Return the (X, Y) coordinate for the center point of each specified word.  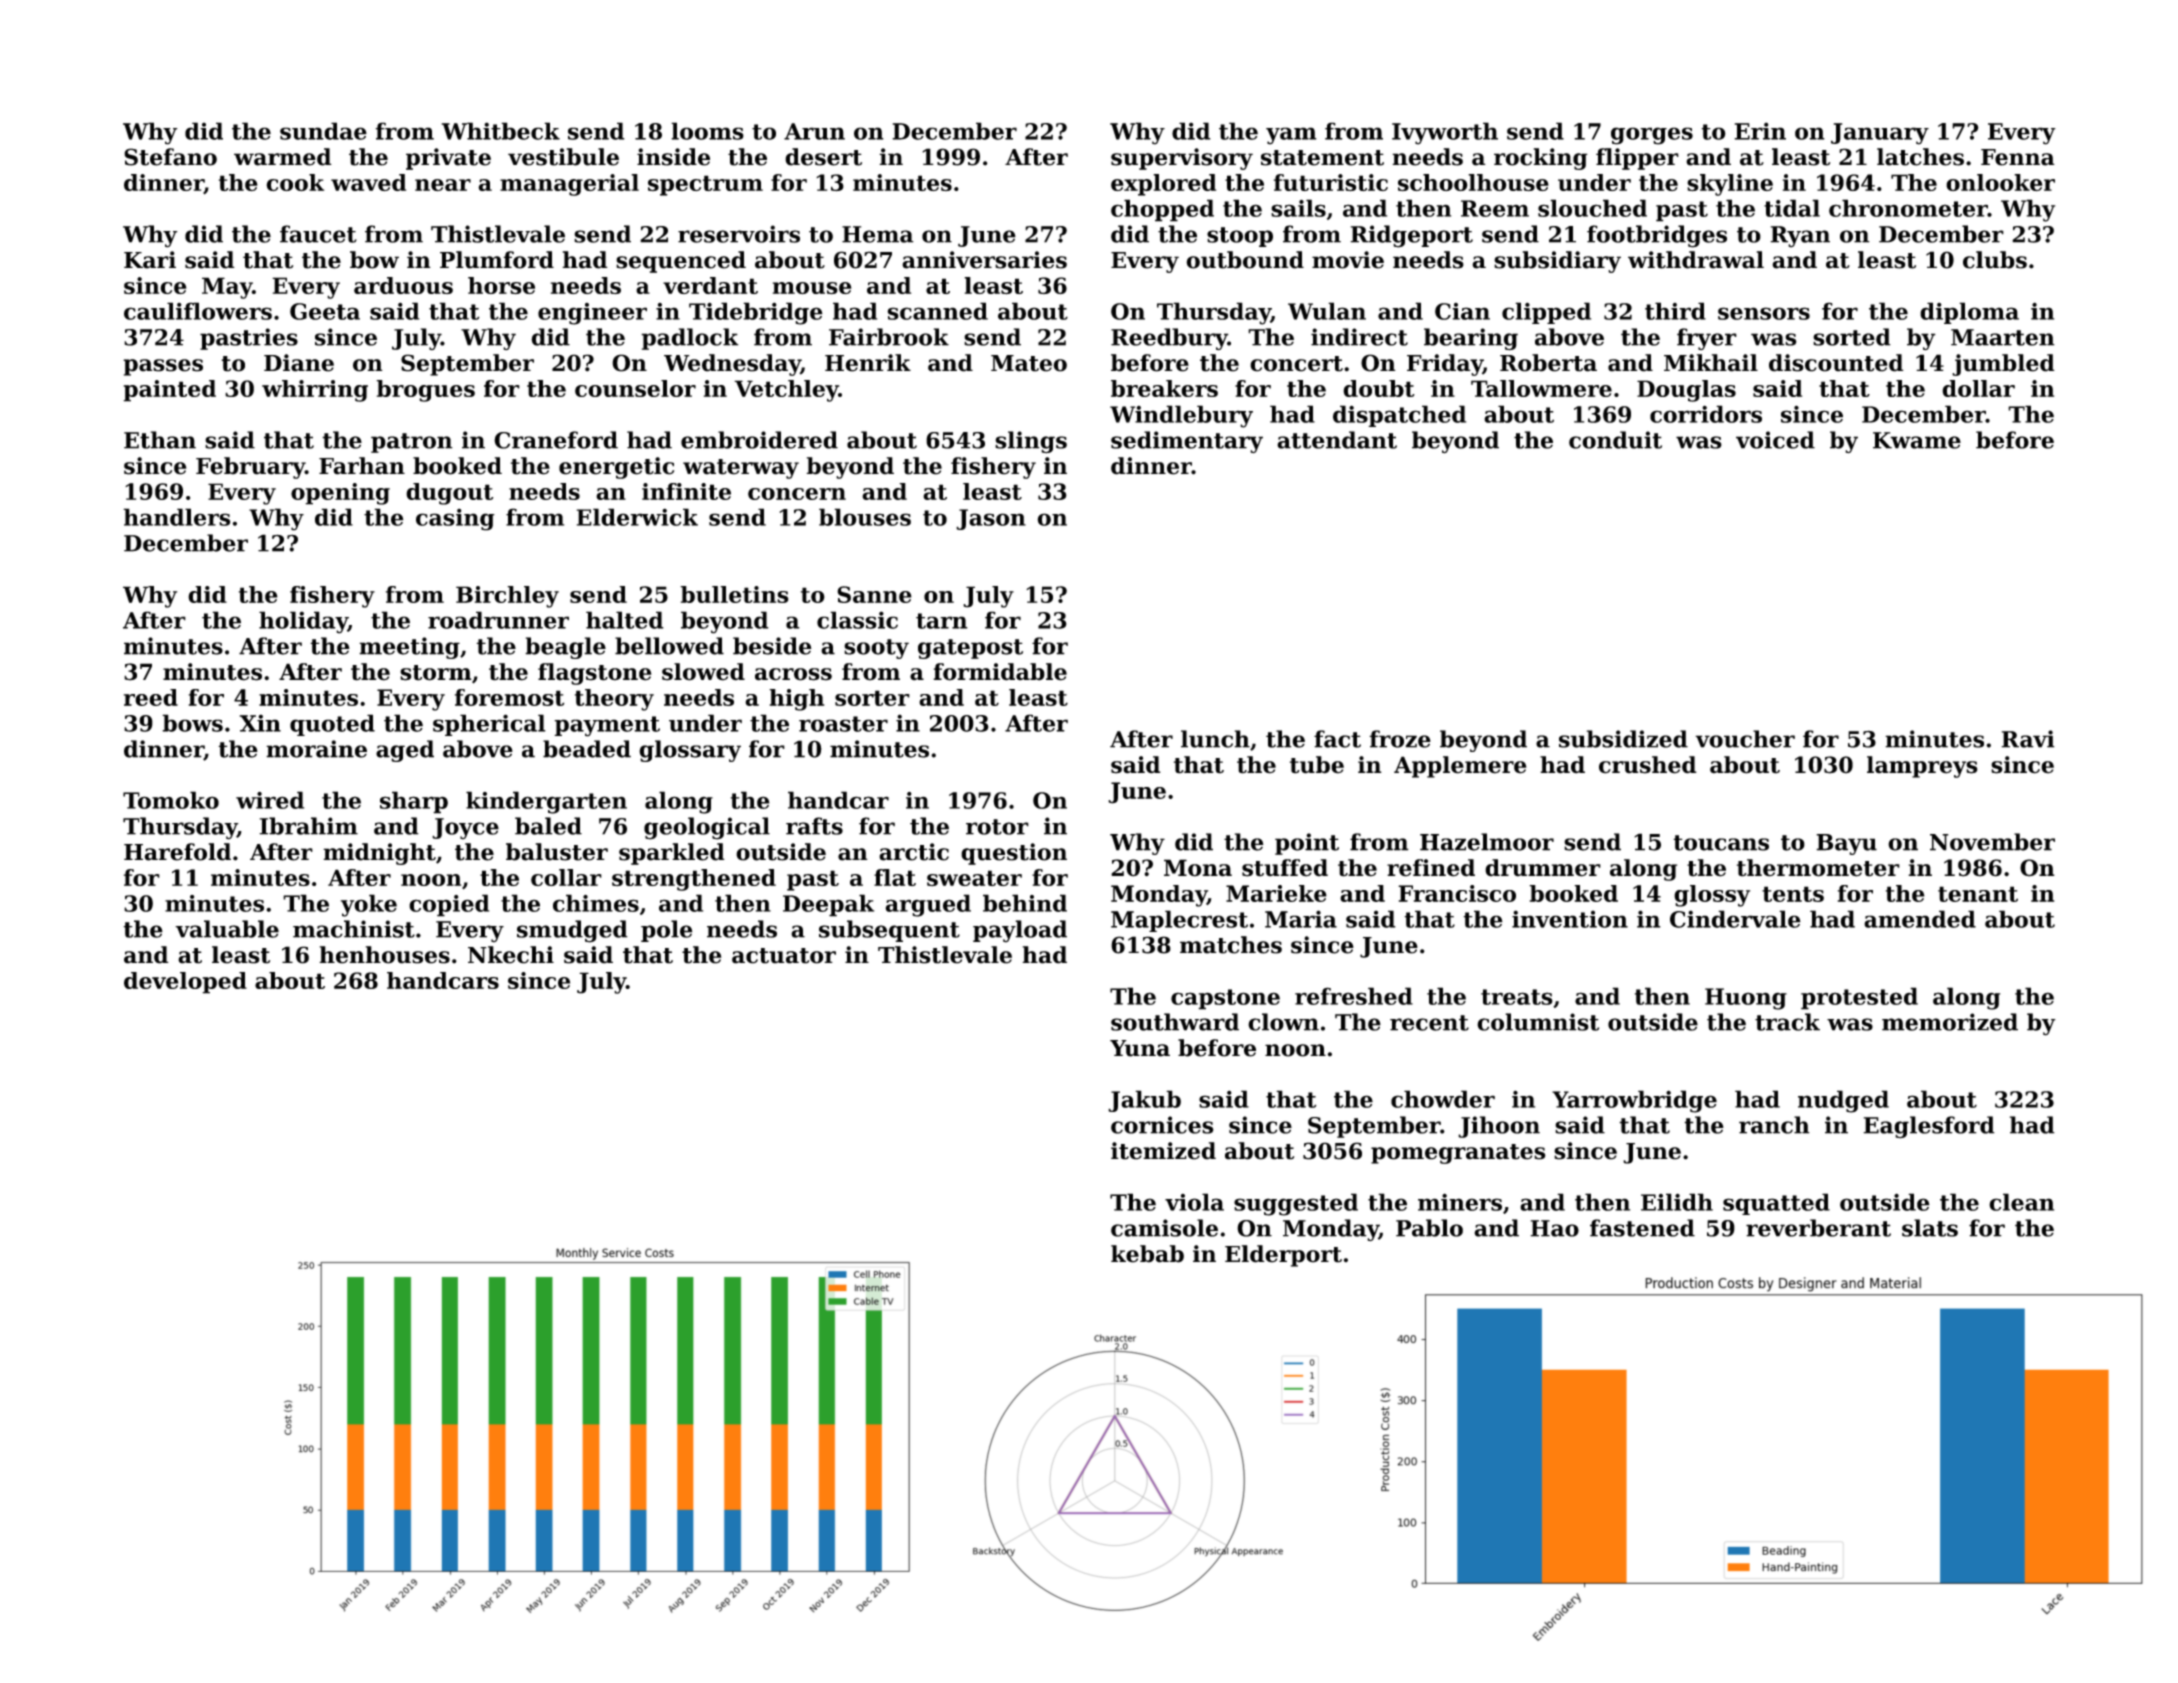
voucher (1745, 739)
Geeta (325, 311)
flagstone (594, 674)
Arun (814, 131)
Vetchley (786, 391)
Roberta (1548, 363)
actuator (784, 956)
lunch (1215, 739)
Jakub (1144, 1101)
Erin (1760, 131)
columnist (1538, 1022)
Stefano (170, 157)
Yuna (1140, 1048)
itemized (1163, 1151)
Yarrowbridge (1634, 1101)
